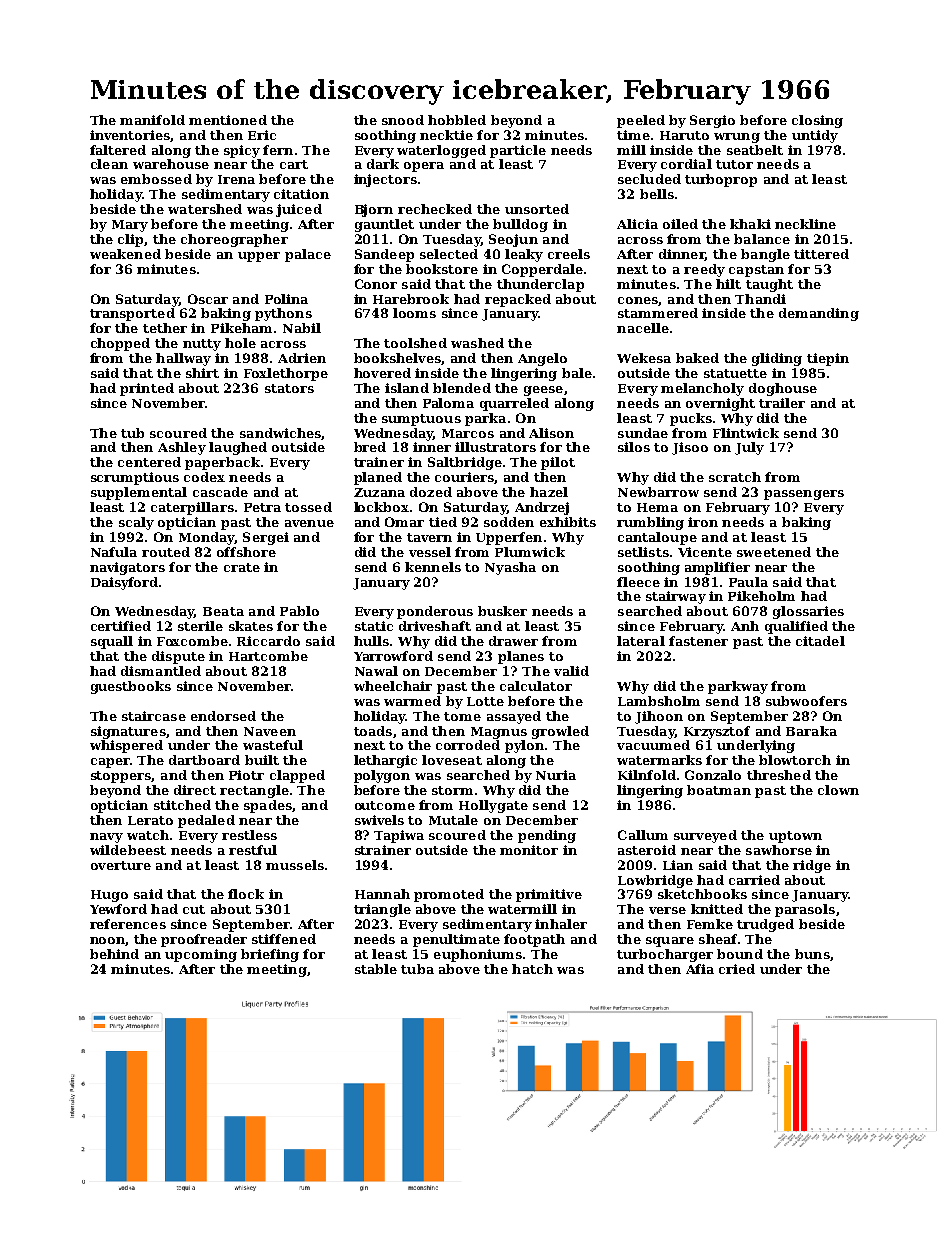  I want to click on Krzysztof, so click(717, 732).
